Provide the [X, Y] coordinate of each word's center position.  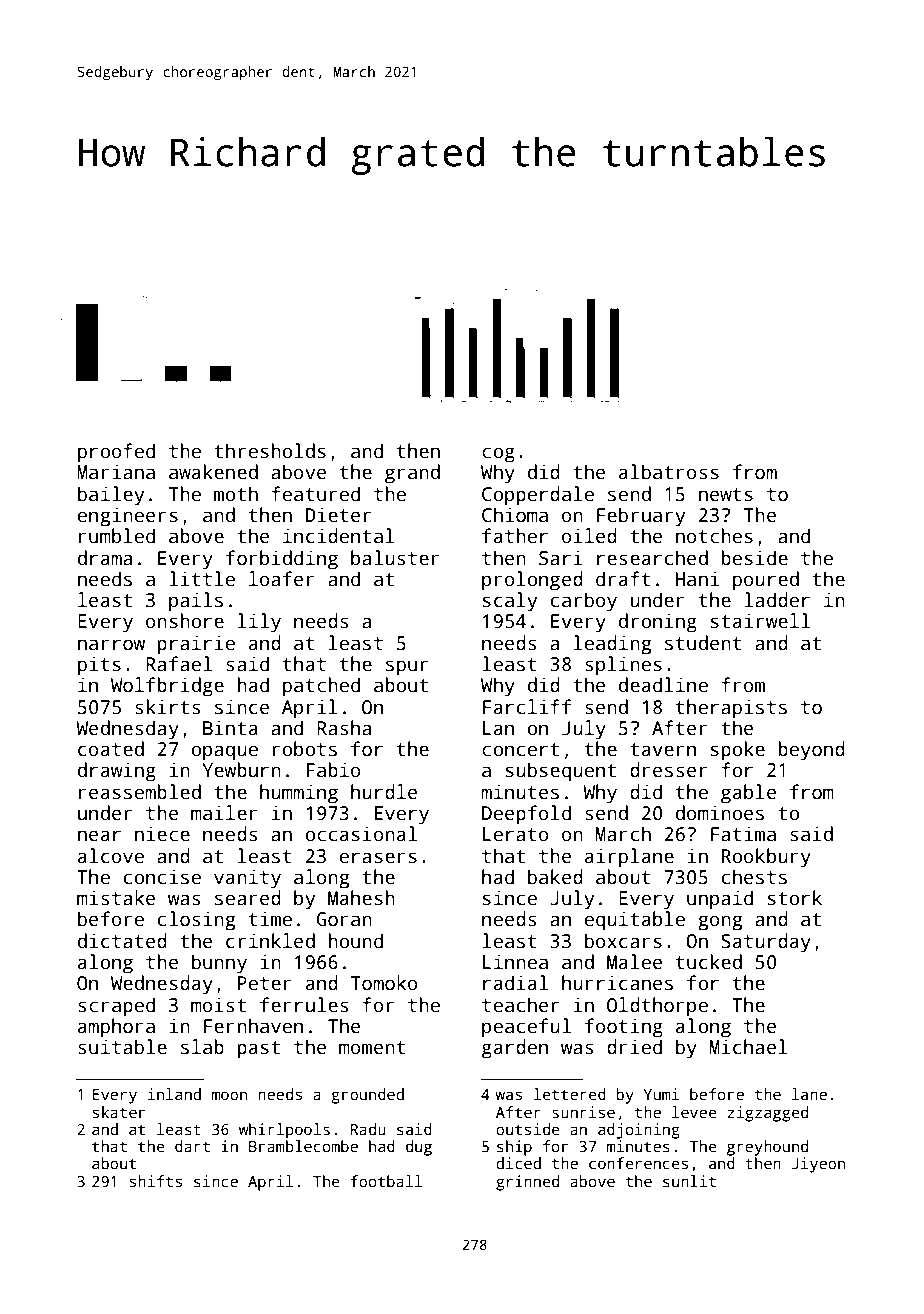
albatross [669, 472]
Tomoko [384, 983]
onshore [185, 621]
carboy [584, 602]
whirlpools [284, 1131]
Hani [697, 579]
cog [498, 455]
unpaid [720, 900]
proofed [116, 453]
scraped [116, 1007]
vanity [247, 879]
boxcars [623, 941]
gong [720, 923]
